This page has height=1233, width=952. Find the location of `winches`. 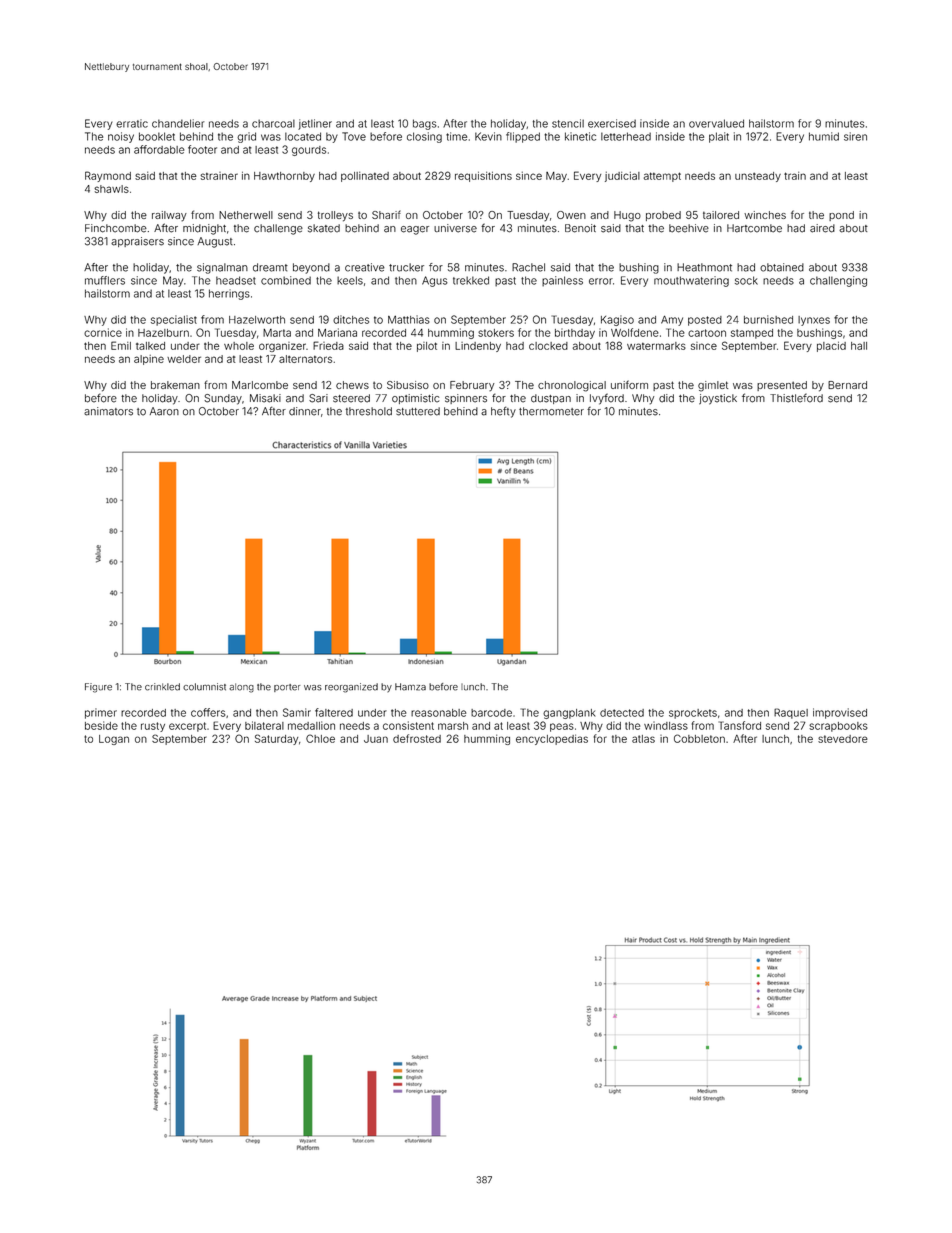

winches is located at coordinates (765, 215).
